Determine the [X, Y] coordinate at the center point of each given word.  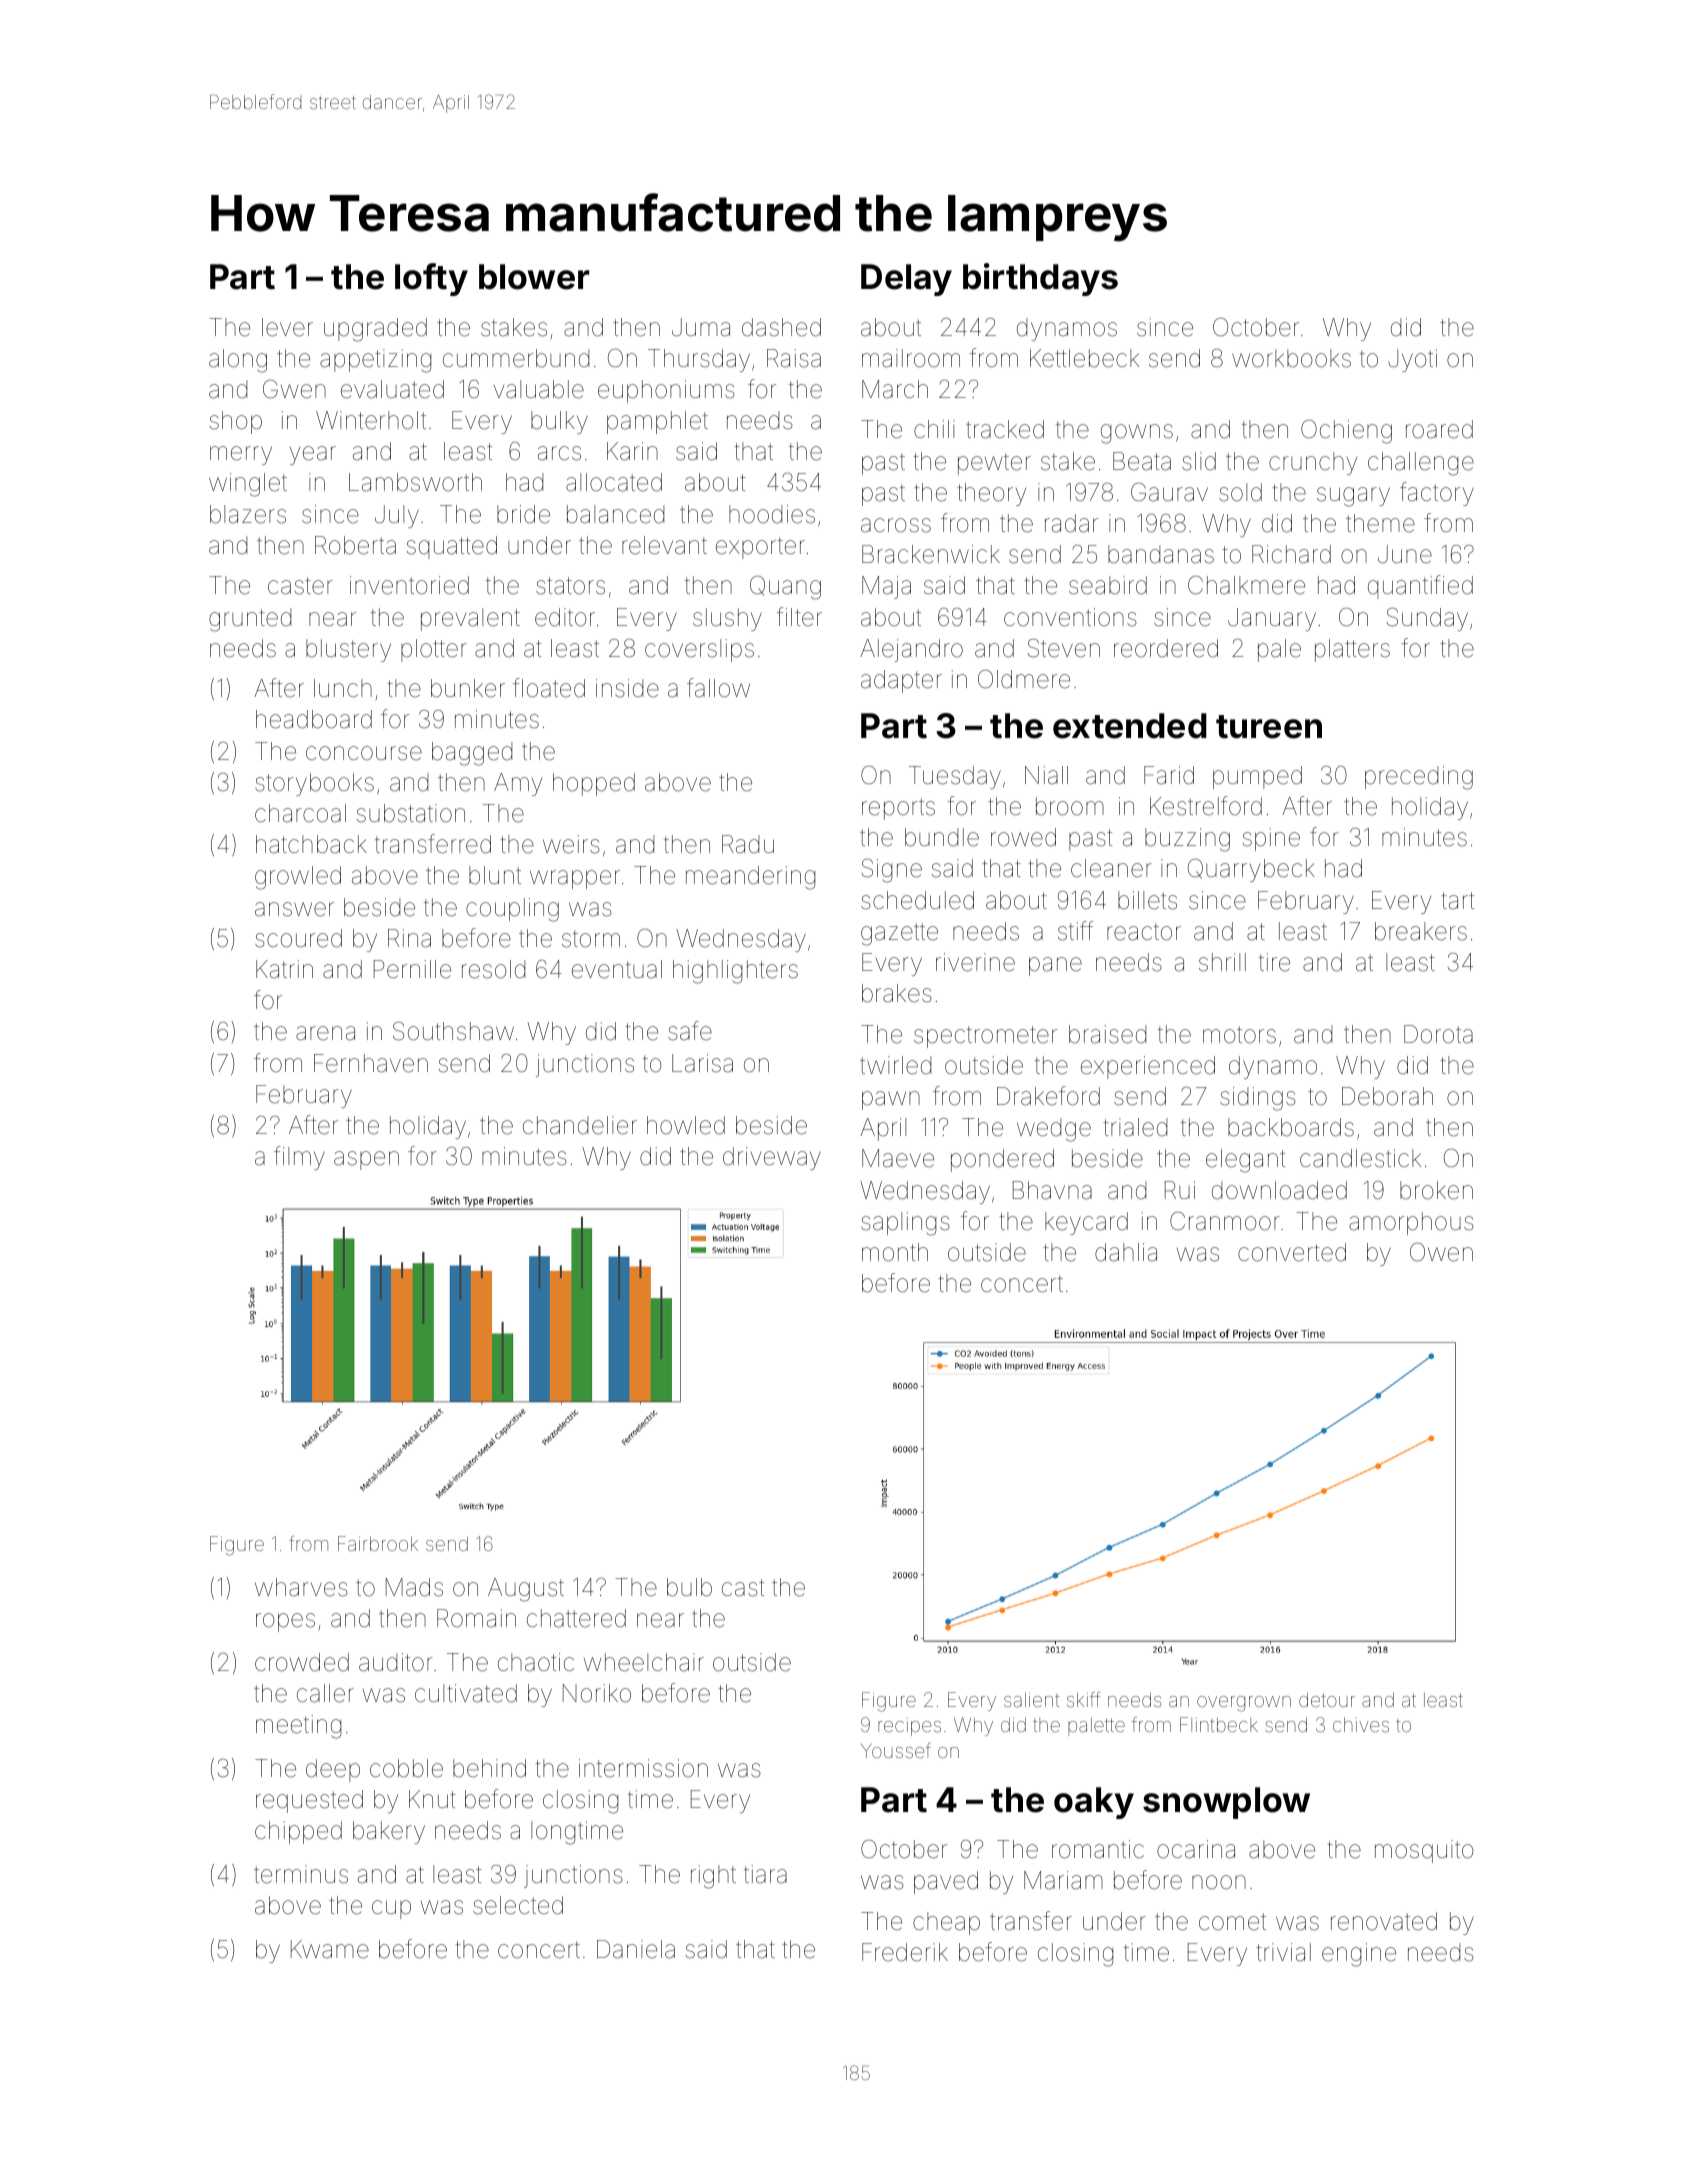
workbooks [1291, 358]
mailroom [911, 358]
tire [1274, 962]
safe [690, 1031]
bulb [689, 1587]
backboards [1291, 1127]
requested [309, 1801]
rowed [1023, 837]
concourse [364, 753]
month [895, 1252]
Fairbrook [378, 1543]
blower [534, 277]
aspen [366, 1160]
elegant [1245, 1161]
